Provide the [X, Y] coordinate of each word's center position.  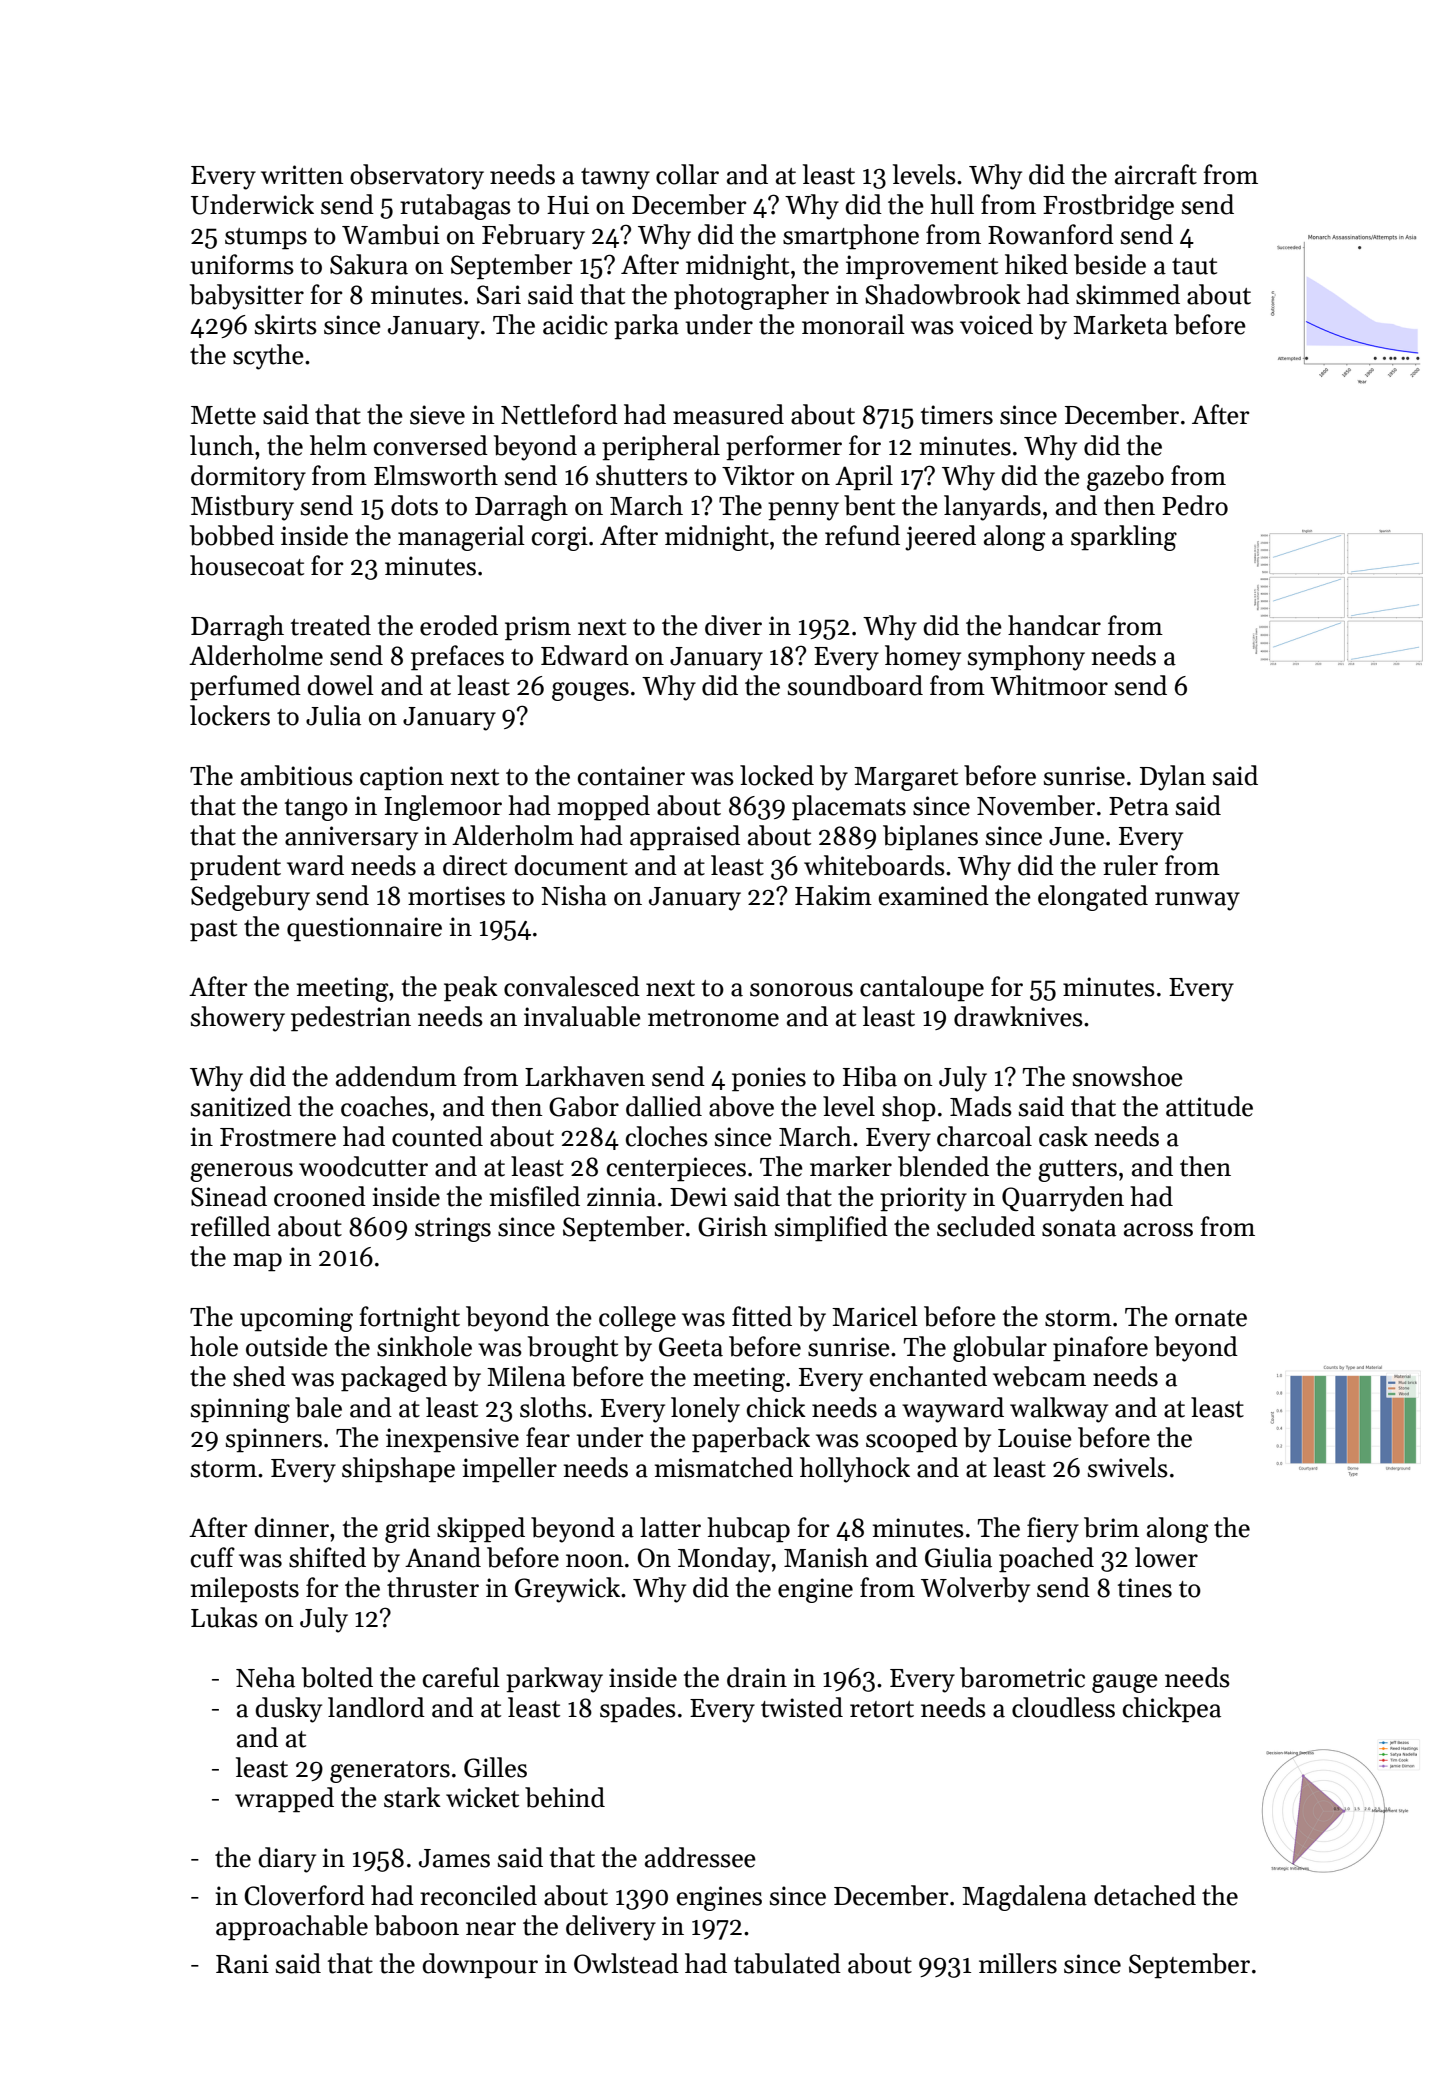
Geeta [691, 1347]
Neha [265, 1677]
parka [646, 327]
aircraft [1156, 174]
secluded [986, 1226]
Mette [223, 415]
